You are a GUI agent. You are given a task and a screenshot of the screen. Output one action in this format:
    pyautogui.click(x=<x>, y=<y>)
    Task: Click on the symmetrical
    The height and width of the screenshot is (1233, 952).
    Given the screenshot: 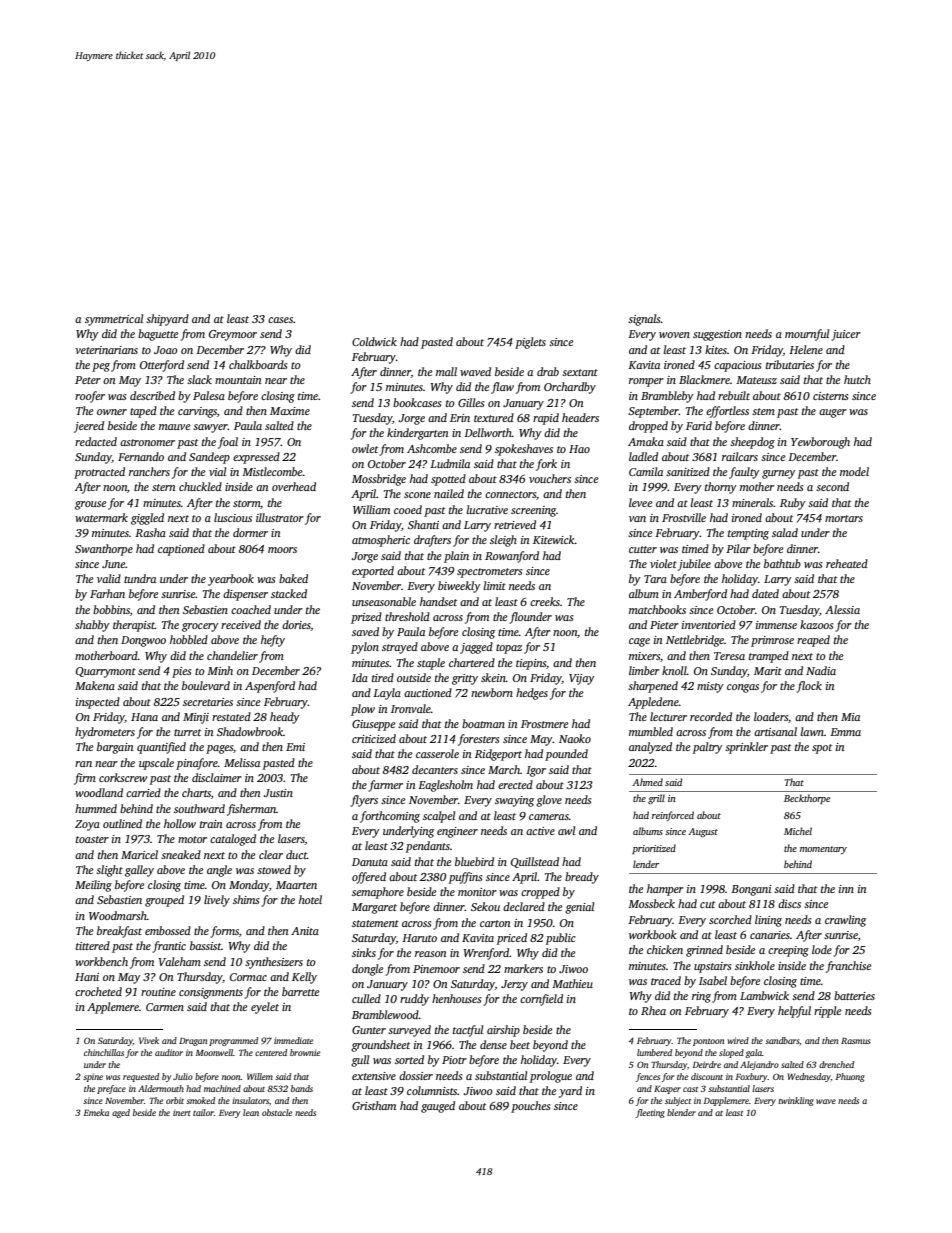 What is the action you would take?
    pyautogui.click(x=114, y=320)
